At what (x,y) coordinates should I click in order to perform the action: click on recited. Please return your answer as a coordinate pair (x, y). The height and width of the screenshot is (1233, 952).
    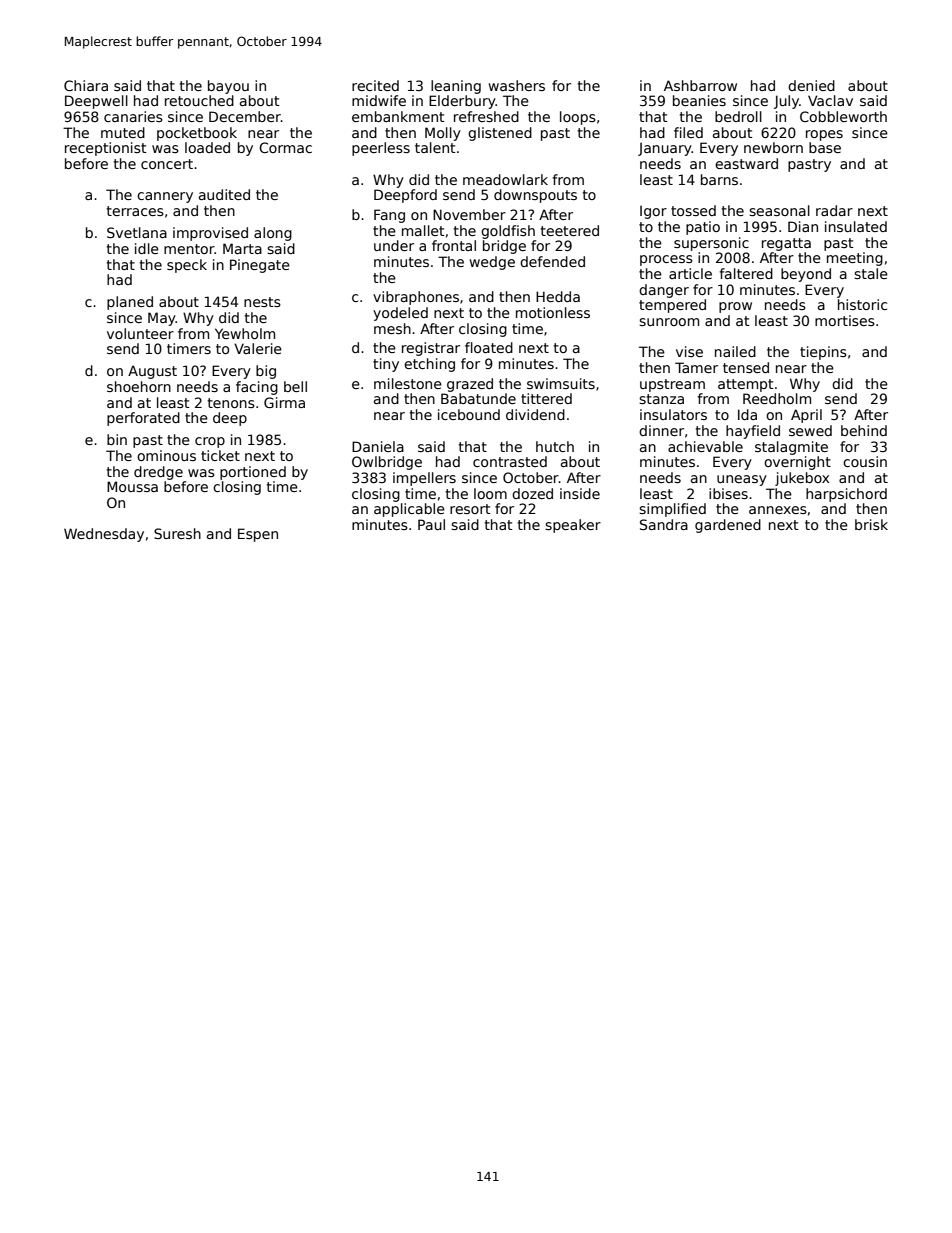
    Looking at the image, I should click on (375, 85).
